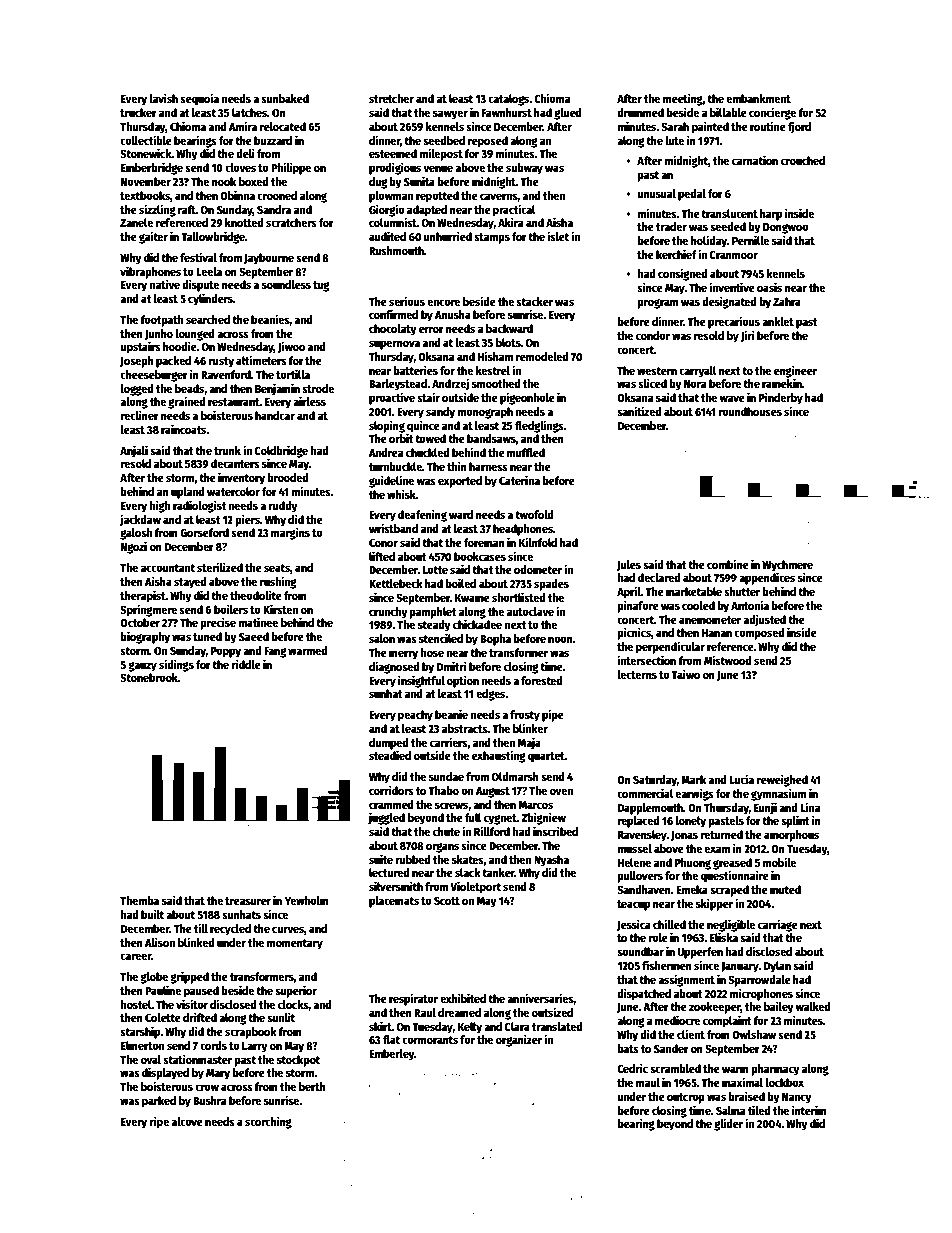 The width and height of the screenshot is (952, 1233). What do you see at coordinates (422, 515) in the screenshot?
I see `deafening` at bounding box center [422, 515].
